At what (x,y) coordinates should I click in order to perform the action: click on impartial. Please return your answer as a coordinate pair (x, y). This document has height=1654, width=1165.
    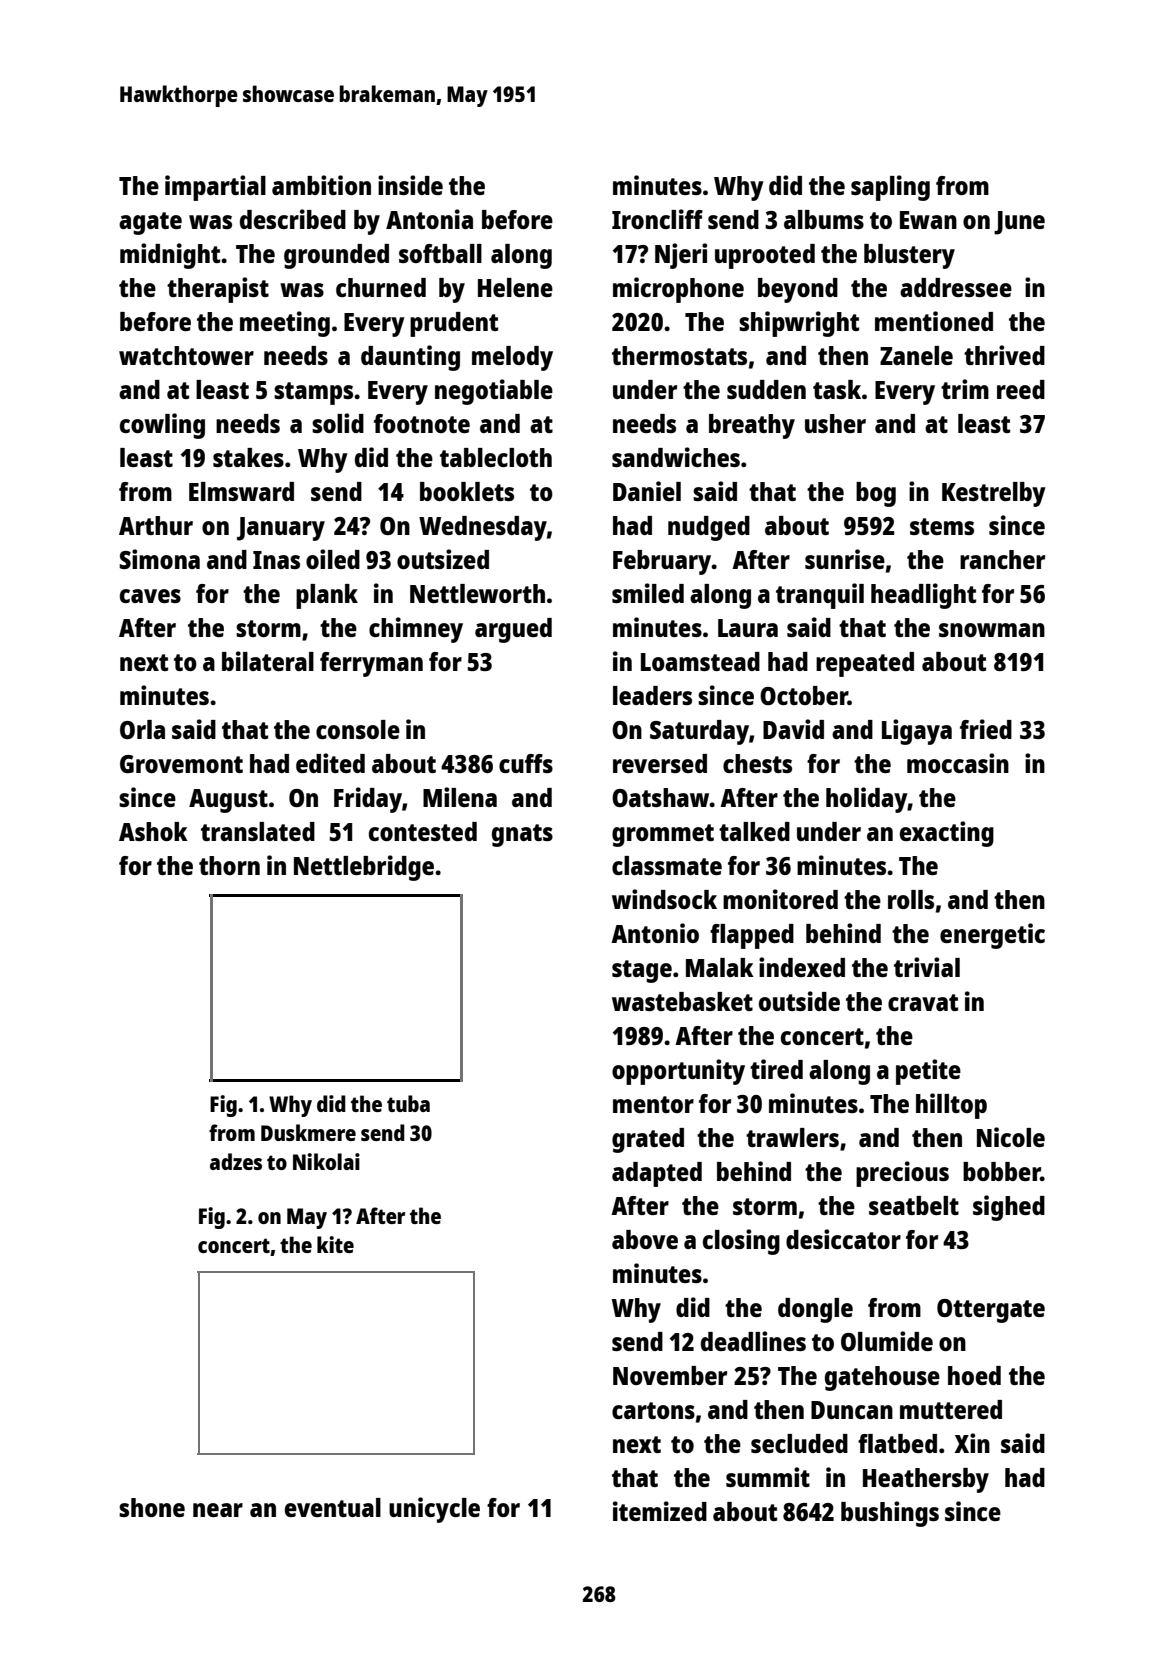
    Looking at the image, I should click on (215, 188).
